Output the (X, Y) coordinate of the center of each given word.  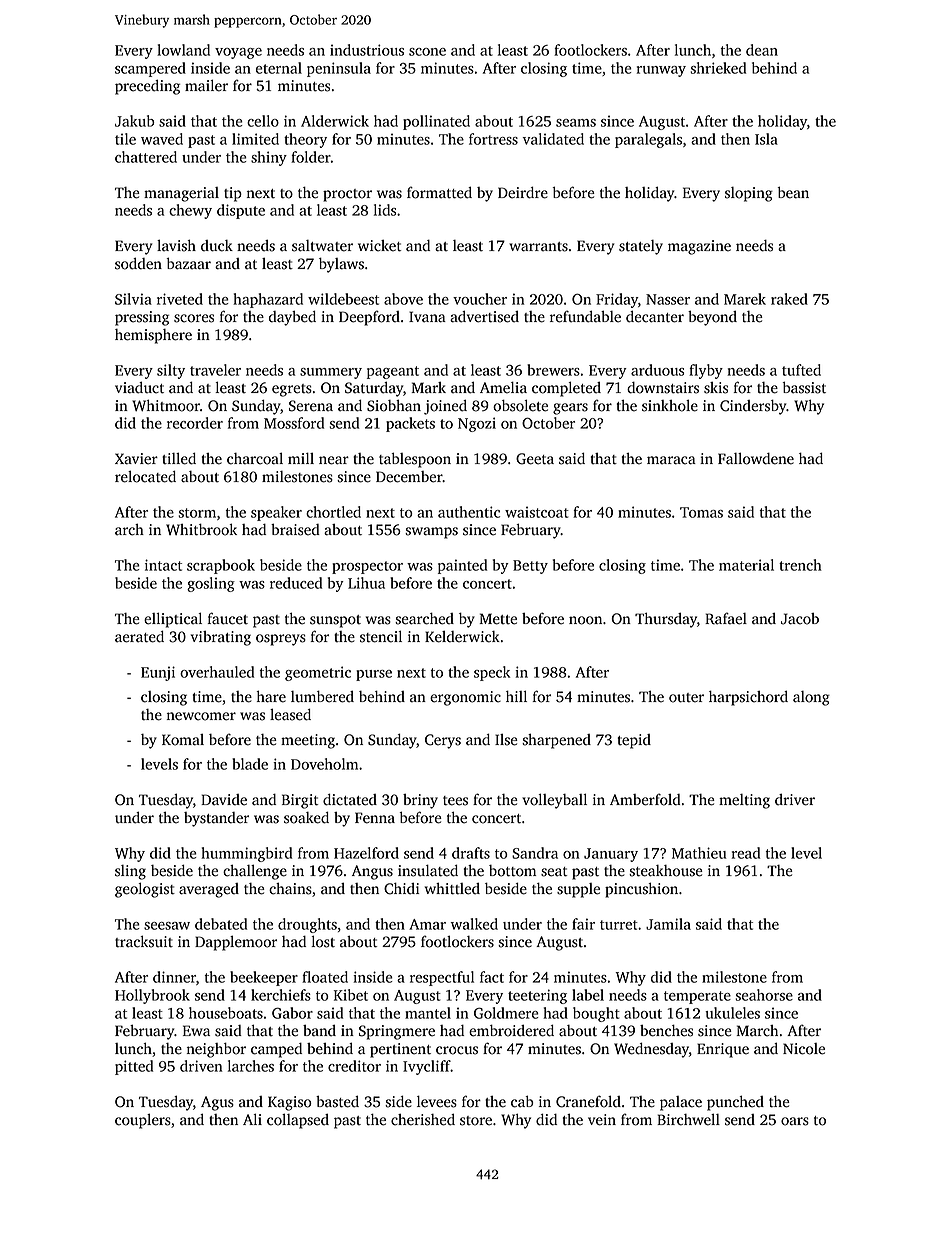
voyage (238, 53)
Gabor (292, 1013)
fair (583, 924)
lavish (176, 245)
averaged (209, 890)
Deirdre (523, 192)
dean (762, 50)
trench (800, 565)
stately (641, 247)
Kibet (351, 995)
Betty (530, 567)
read (746, 853)
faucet (228, 618)
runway (661, 71)
